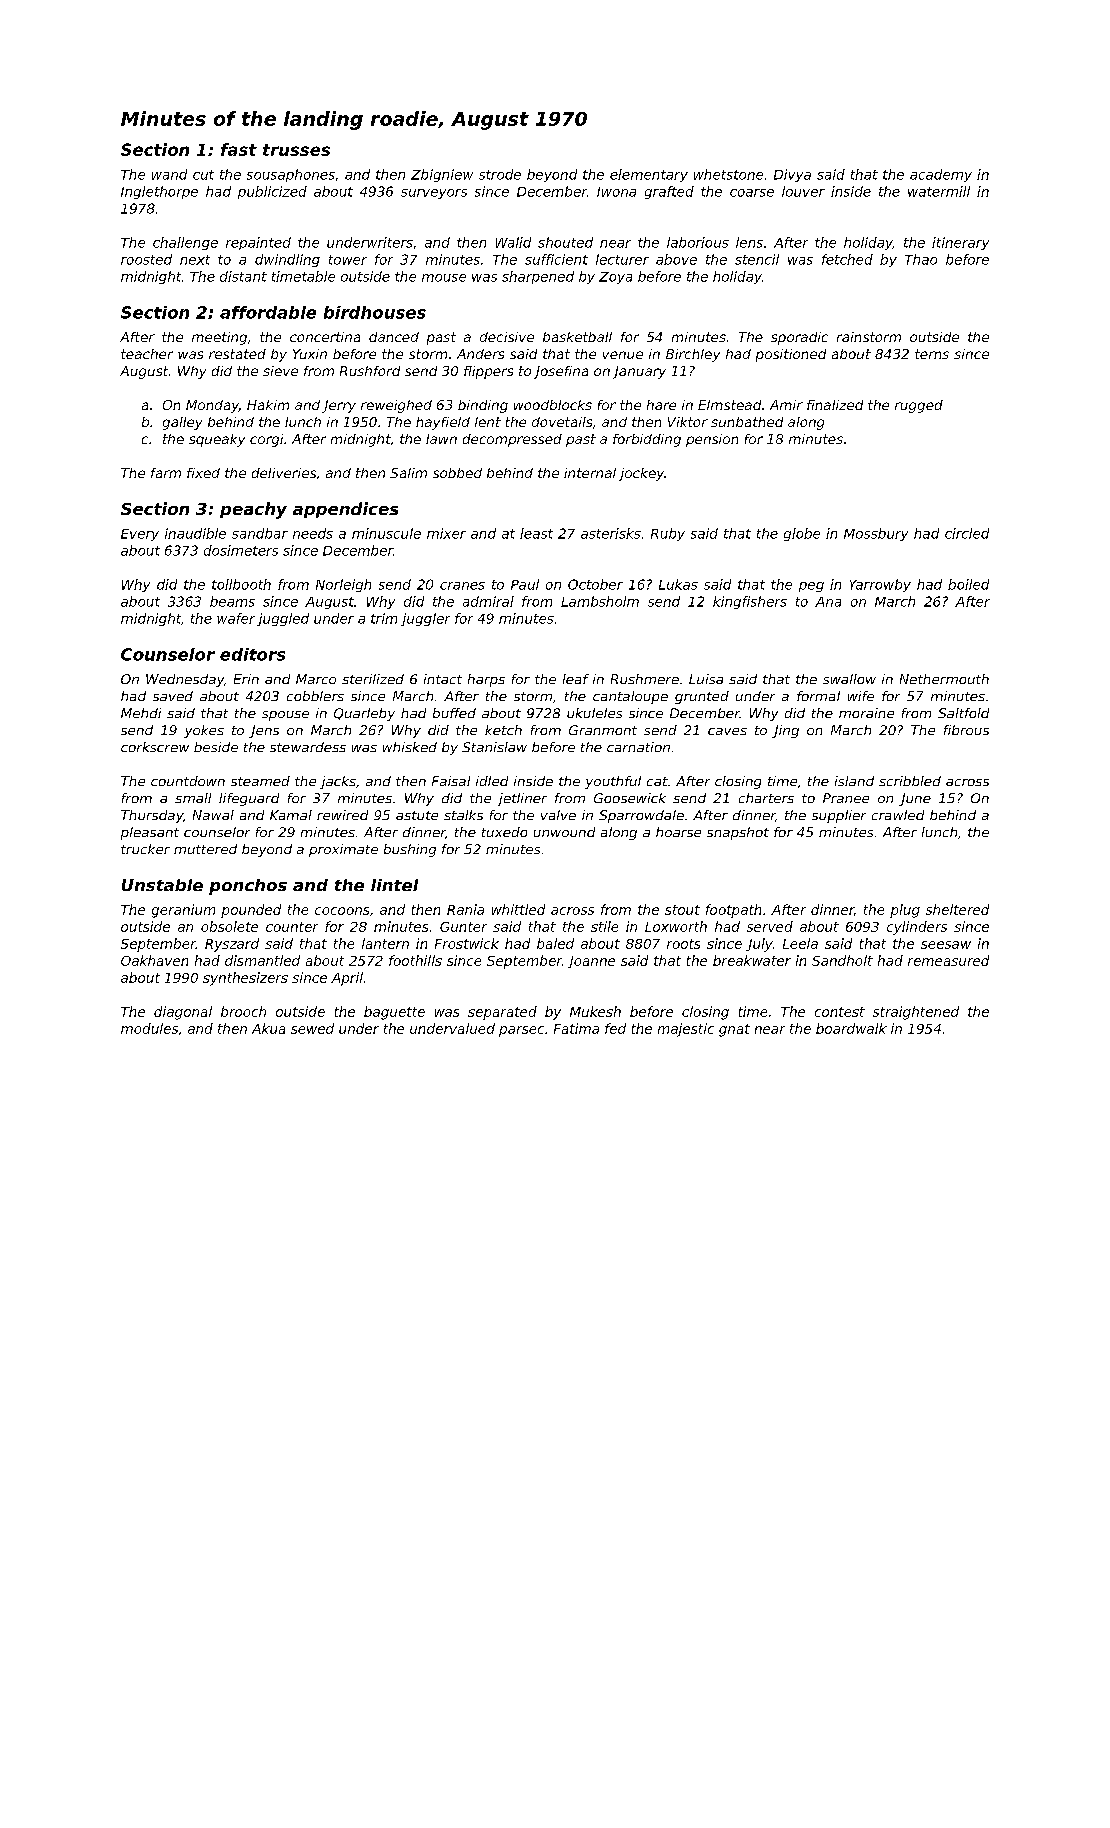 This image has width=1110, height=1828. I want to click on mixer, so click(446, 533).
